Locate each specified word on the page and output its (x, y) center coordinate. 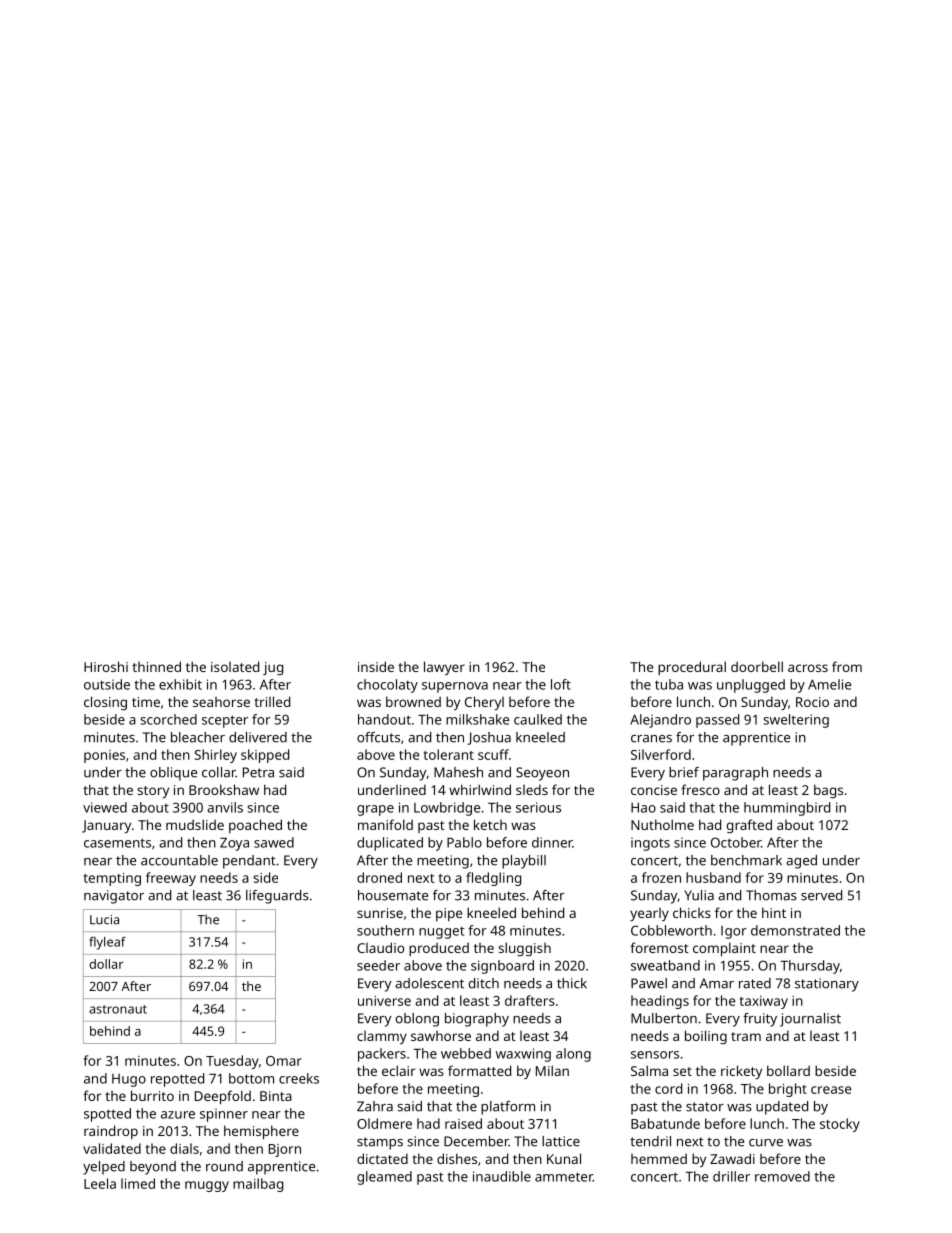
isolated (235, 666)
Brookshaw (224, 789)
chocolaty (387, 686)
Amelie (829, 684)
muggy (207, 1186)
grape (375, 810)
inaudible (502, 1176)
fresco (700, 789)
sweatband (665, 965)
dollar (106, 964)
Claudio (380, 947)
